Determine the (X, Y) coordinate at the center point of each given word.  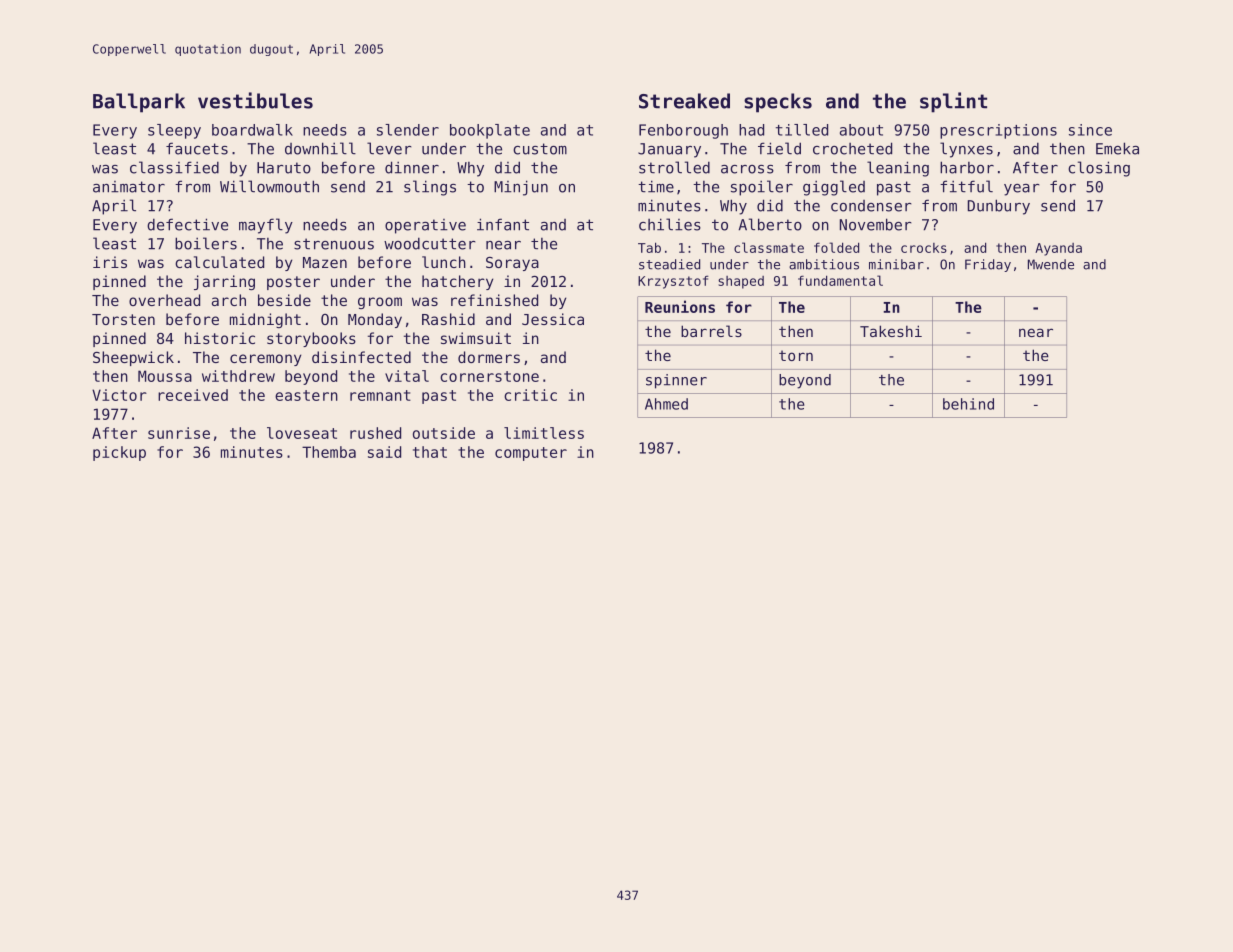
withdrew (238, 376)
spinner (676, 381)
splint (953, 102)
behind (968, 404)
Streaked (684, 101)
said (384, 452)
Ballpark (139, 103)
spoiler (762, 188)
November (876, 224)
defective (187, 224)
